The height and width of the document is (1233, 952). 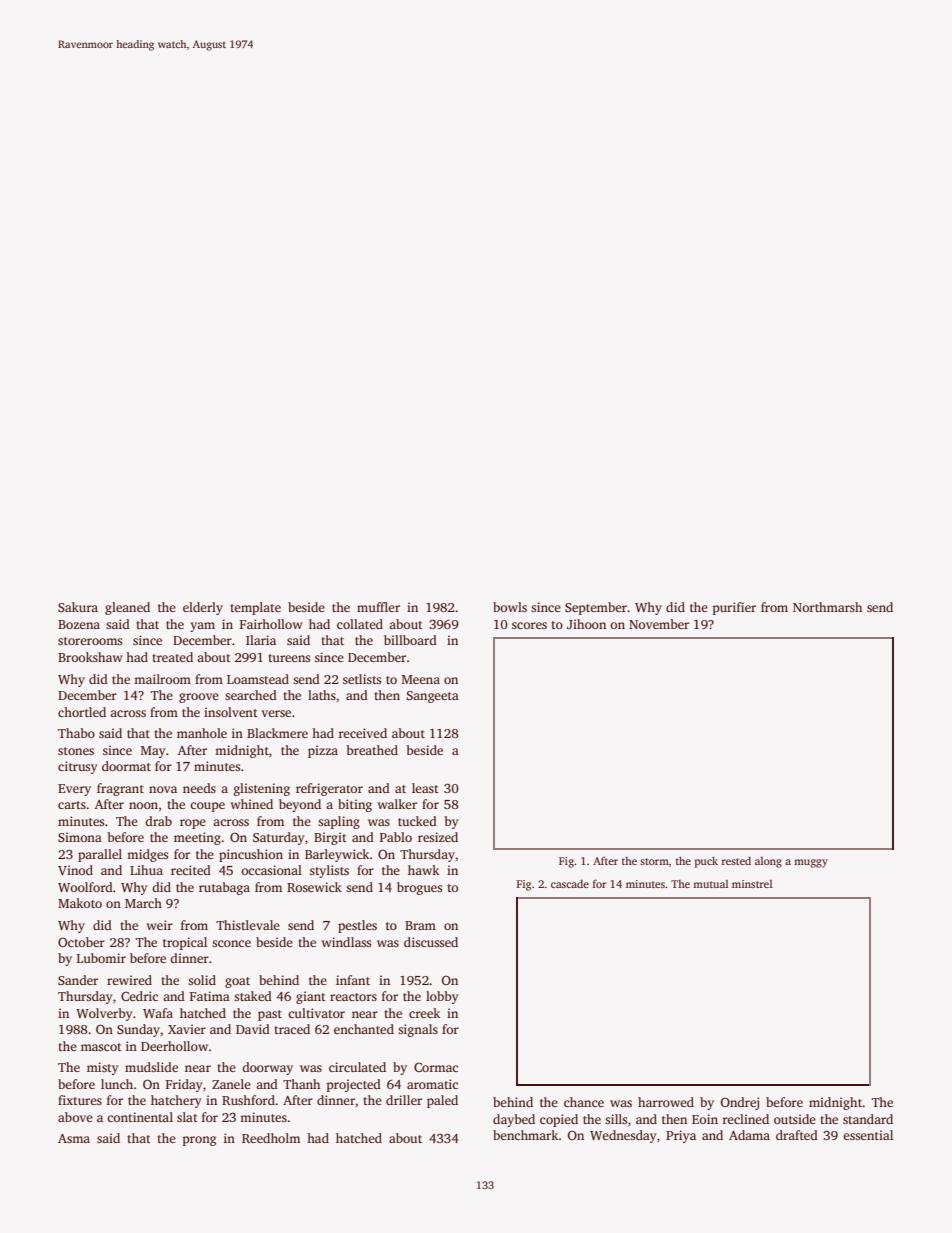 What do you see at coordinates (360, 624) in the document?
I see `collated` at bounding box center [360, 624].
